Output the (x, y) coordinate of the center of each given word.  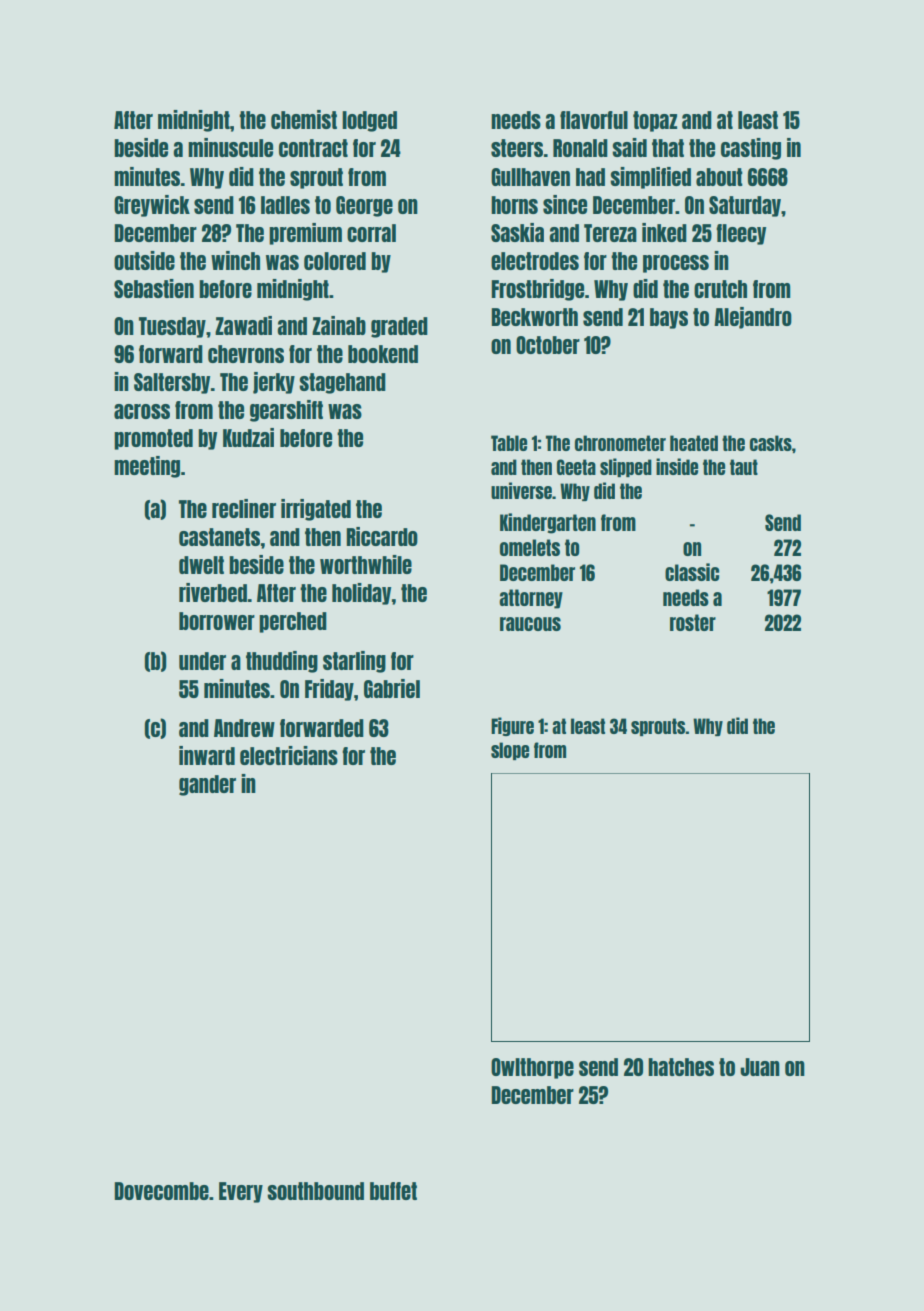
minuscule (230, 147)
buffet (393, 1191)
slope (510, 751)
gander (207, 785)
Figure (512, 726)
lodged (369, 121)
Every (241, 1192)
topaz (655, 121)
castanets (219, 537)
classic (692, 572)
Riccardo (382, 536)
